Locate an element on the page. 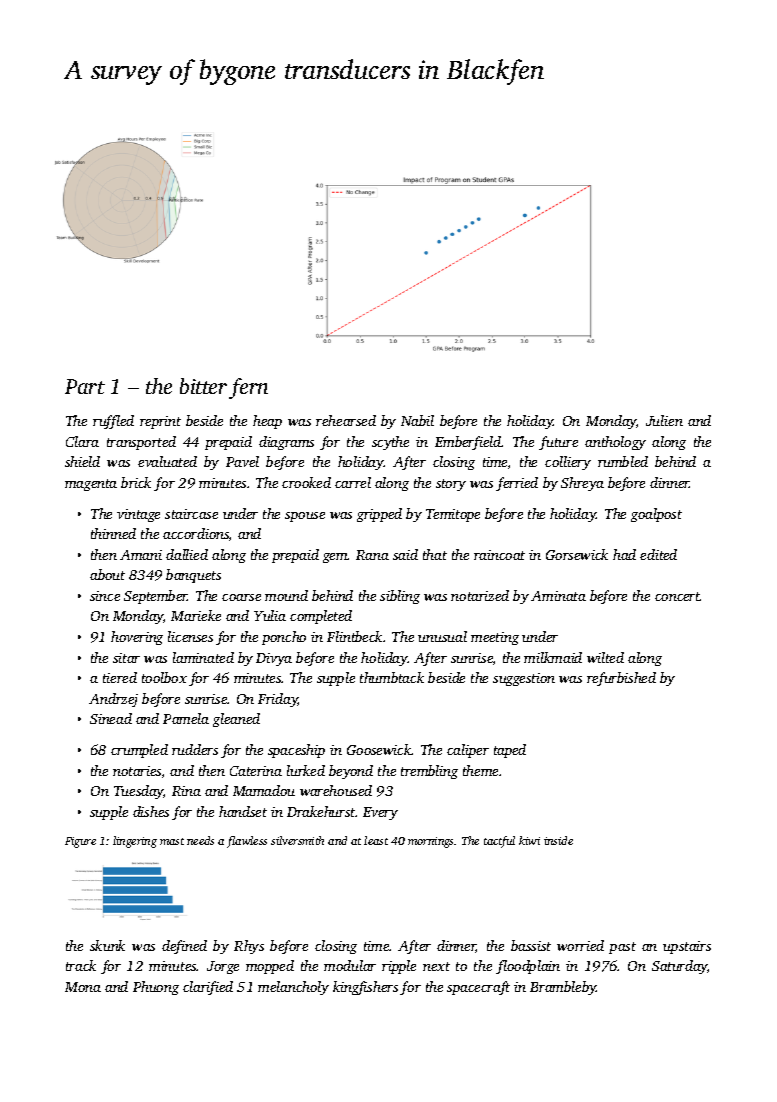 The image size is (777, 1102). mopped is located at coordinates (270, 967).
